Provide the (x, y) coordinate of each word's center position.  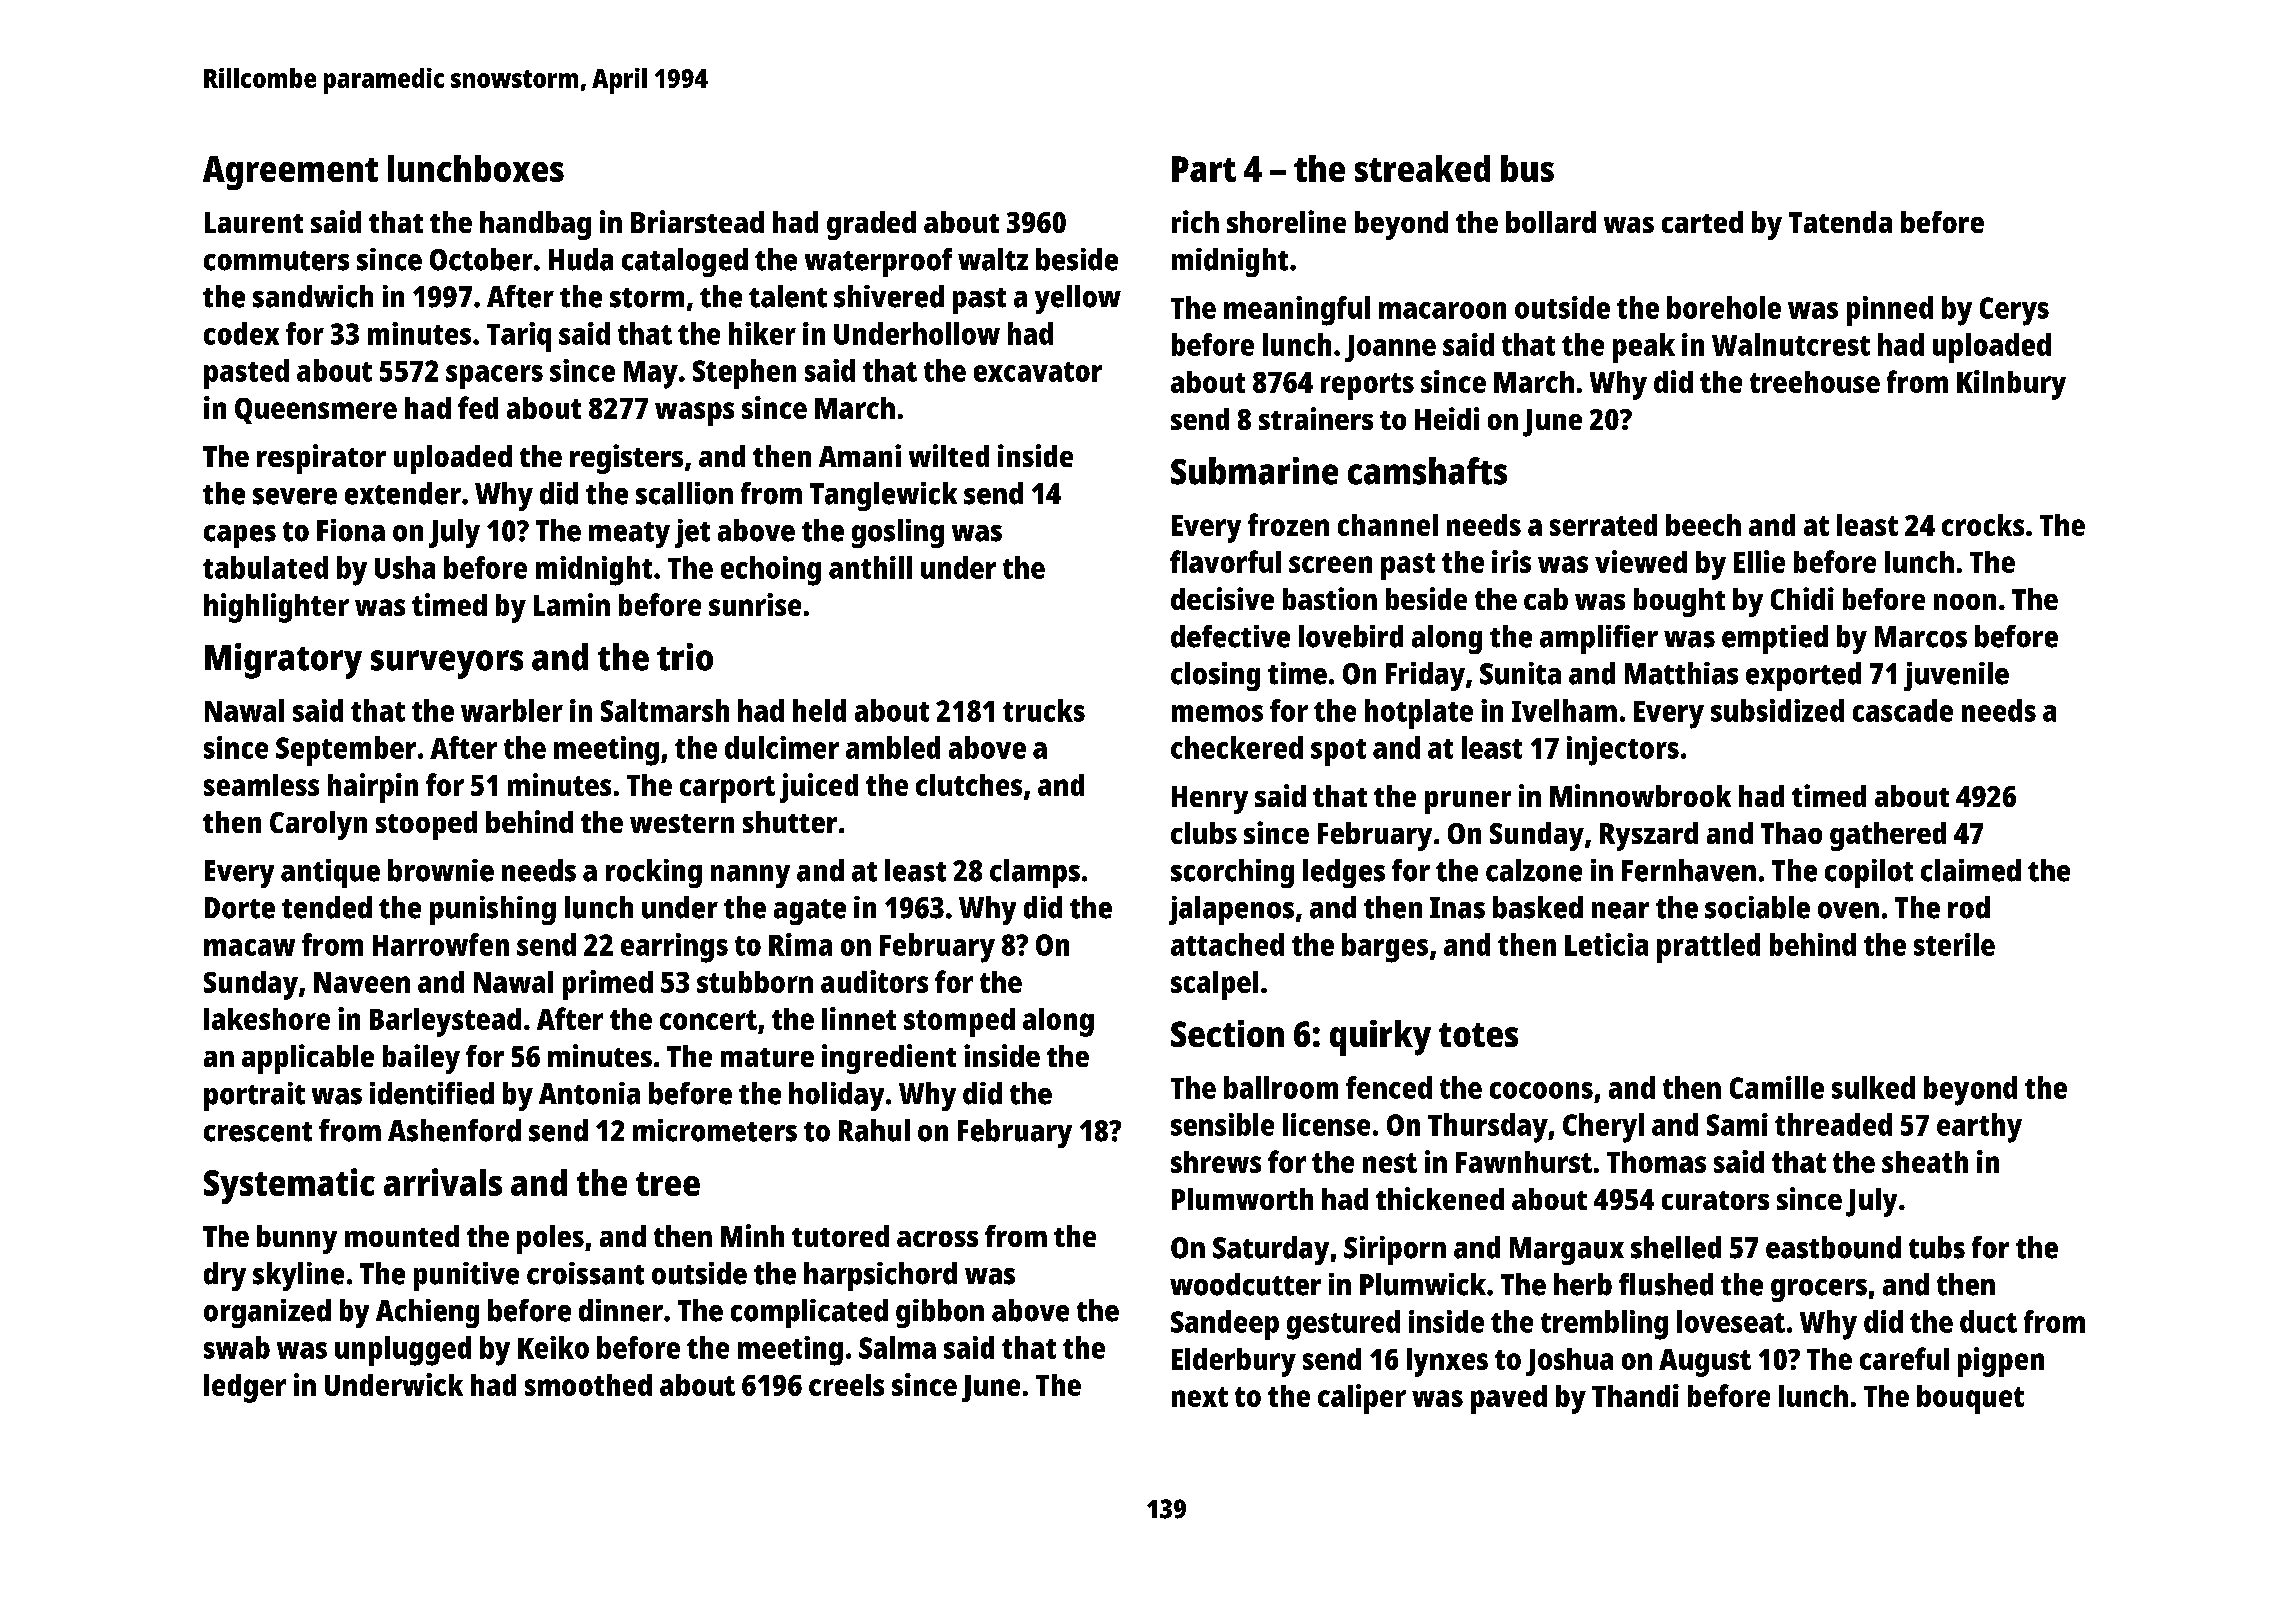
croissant (585, 1273)
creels (846, 1385)
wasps (694, 414)
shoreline (1286, 221)
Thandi (1635, 1395)
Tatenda (1840, 222)
